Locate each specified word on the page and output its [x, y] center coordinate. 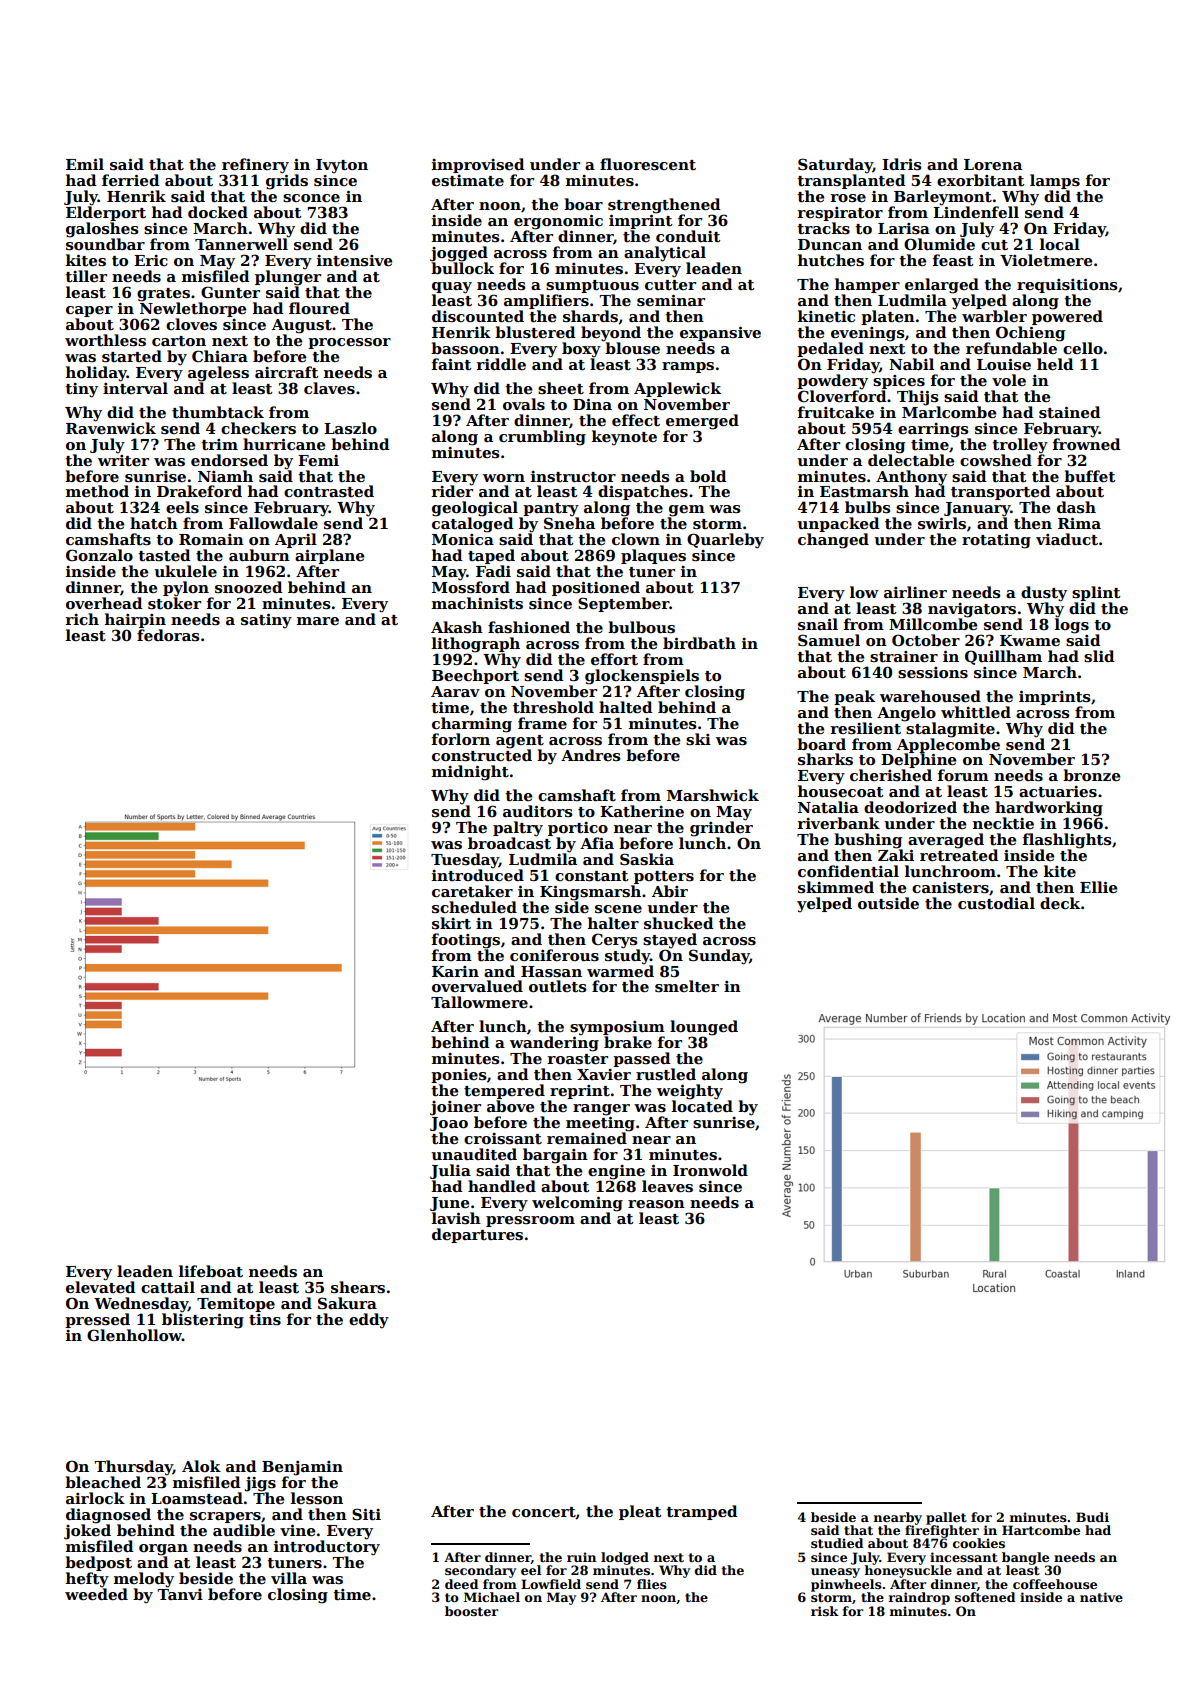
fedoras [168, 635]
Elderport [106, 213]
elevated [101, 1287]
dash [1076, 507]
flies [652, 1584]
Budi [1092, 1517]
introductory [327, 1548]
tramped [702, 1512]
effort [614, 659]
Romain [211, 539]
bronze [1091, 775]
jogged [459, 254]
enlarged [942, 286]
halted [626, 707]
